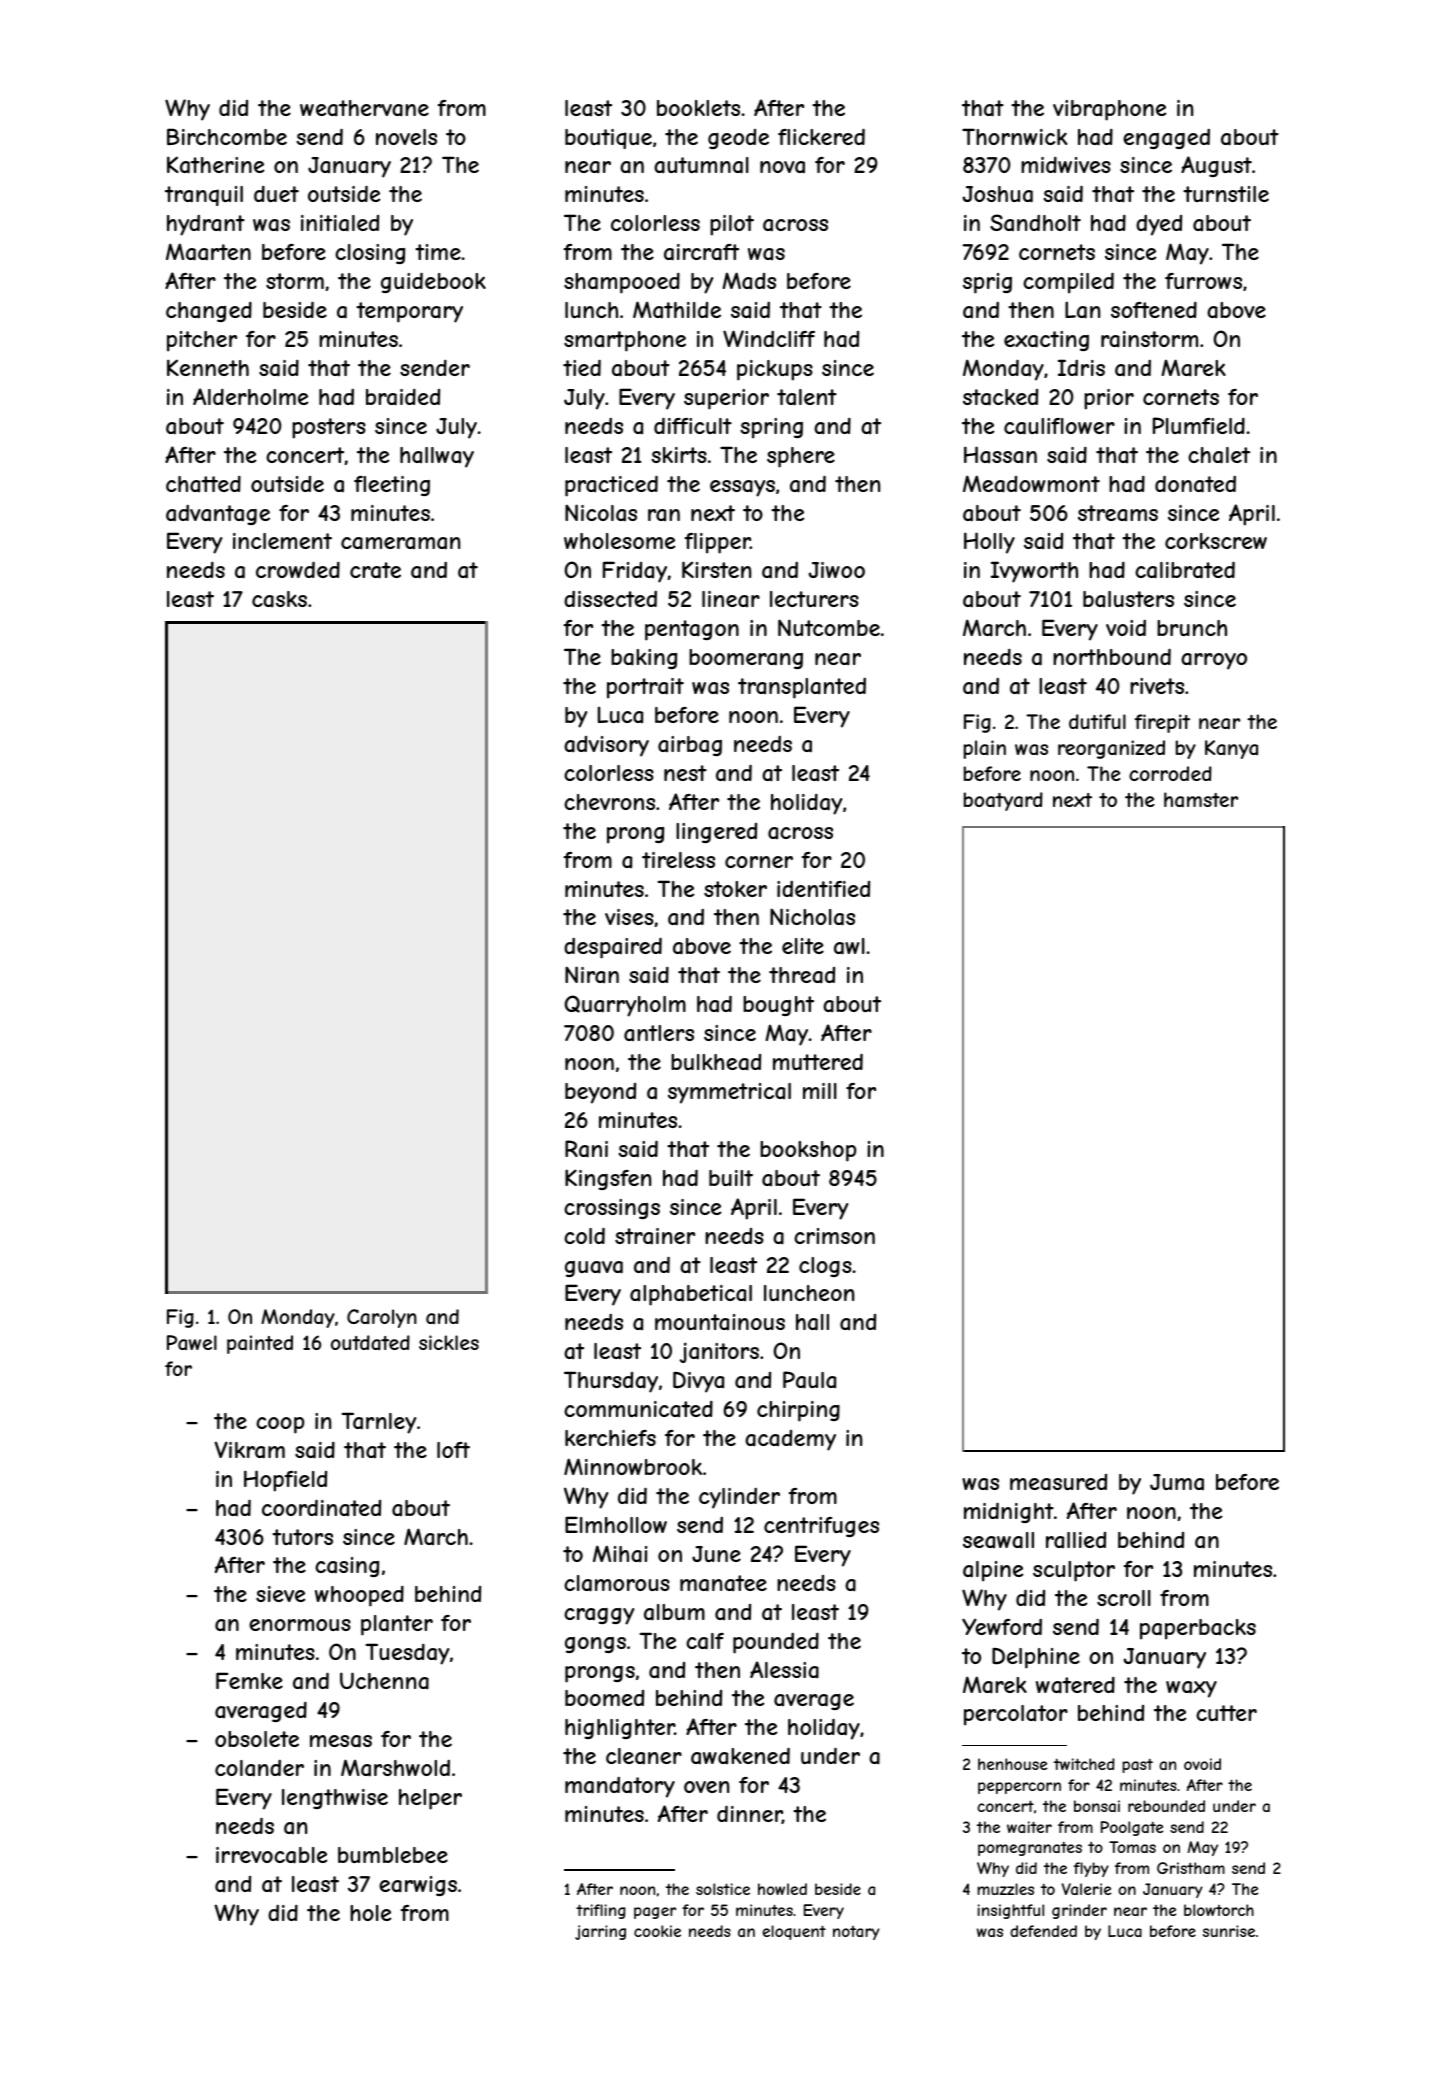  Describe the element at coordinates (1159, 225) in the screenshot. I see `dyed` at that location.
